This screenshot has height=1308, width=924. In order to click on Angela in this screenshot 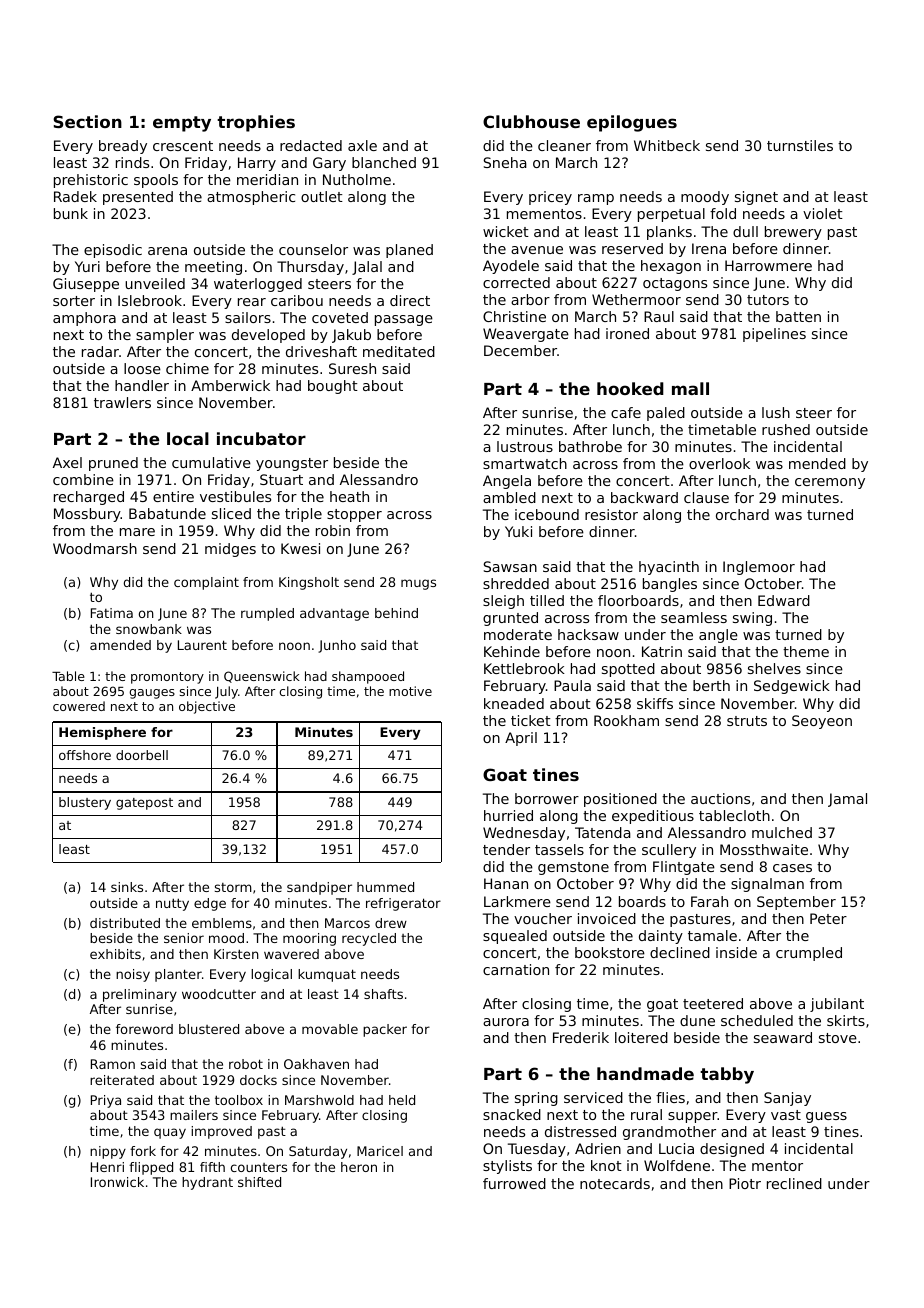, I will do `click(507, 482)`.
